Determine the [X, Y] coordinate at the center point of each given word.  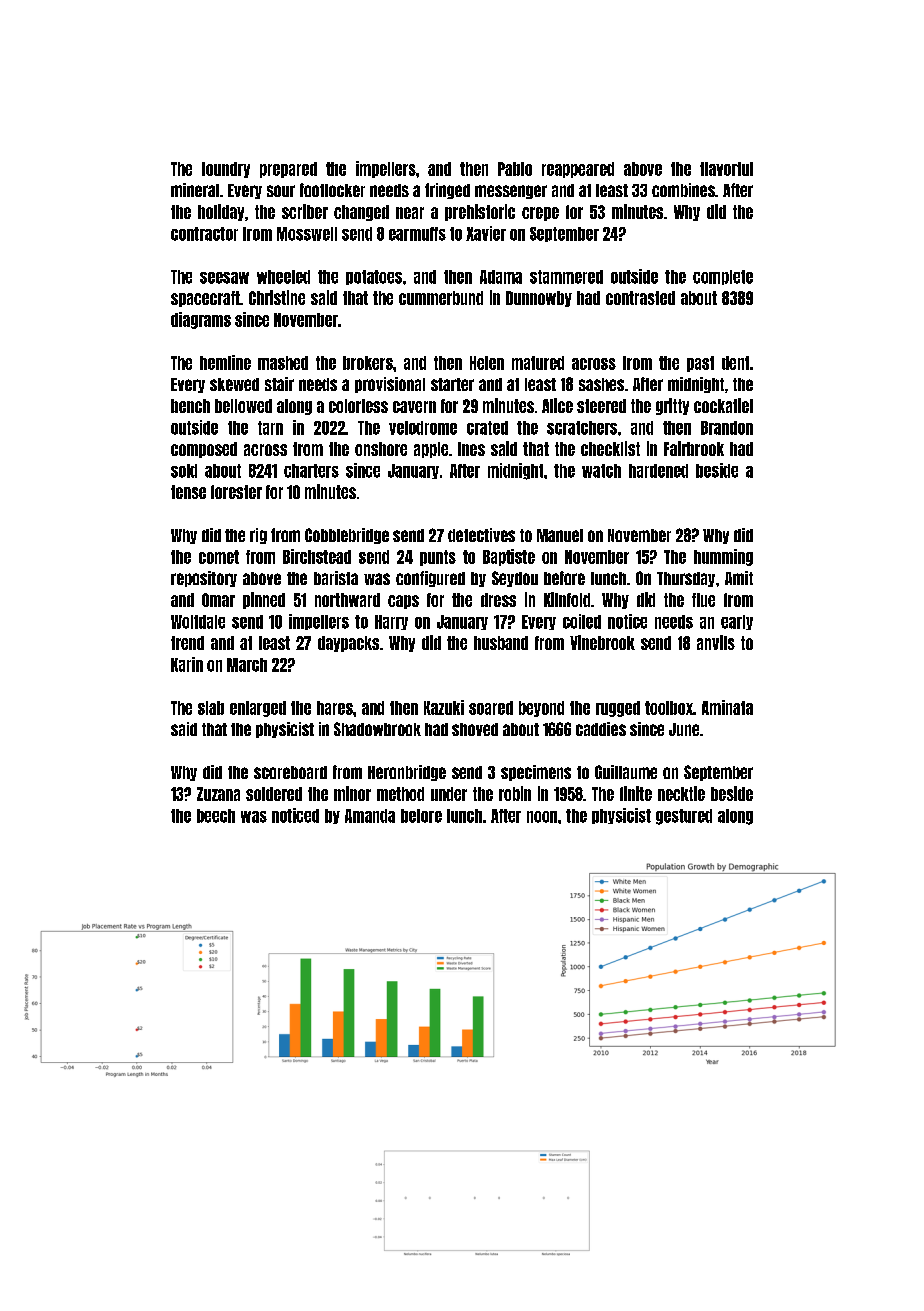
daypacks [348, 644]
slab [211, 708]
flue [703, 600]
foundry [226, 170]
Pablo [515, 169]
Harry [391, 622]
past [700, 364]
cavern [414, 407]
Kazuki [444, 707]
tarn [270, 428]
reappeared [578, 170]
